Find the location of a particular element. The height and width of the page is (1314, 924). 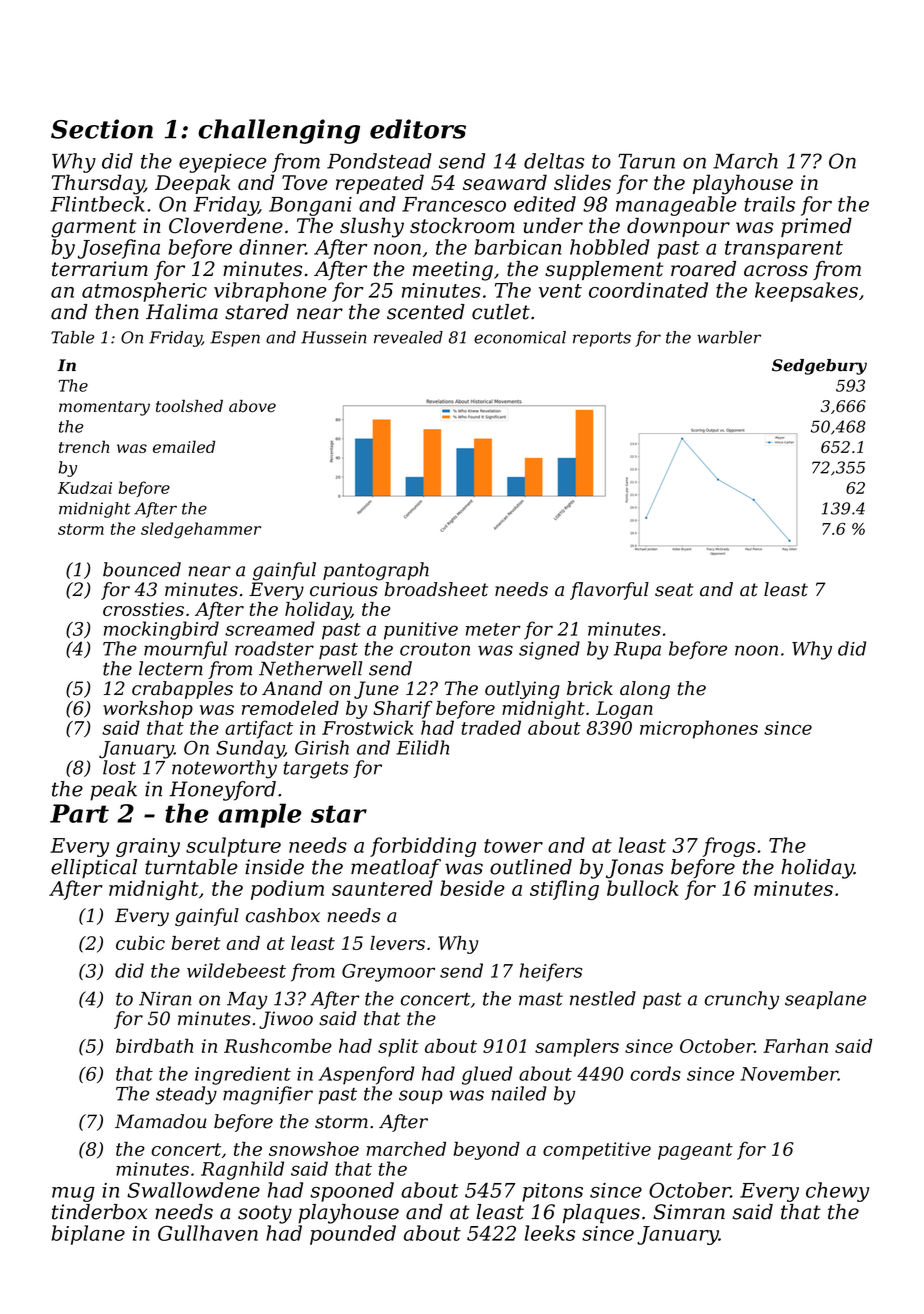

pounded is located at coordinates (353, 1235).
